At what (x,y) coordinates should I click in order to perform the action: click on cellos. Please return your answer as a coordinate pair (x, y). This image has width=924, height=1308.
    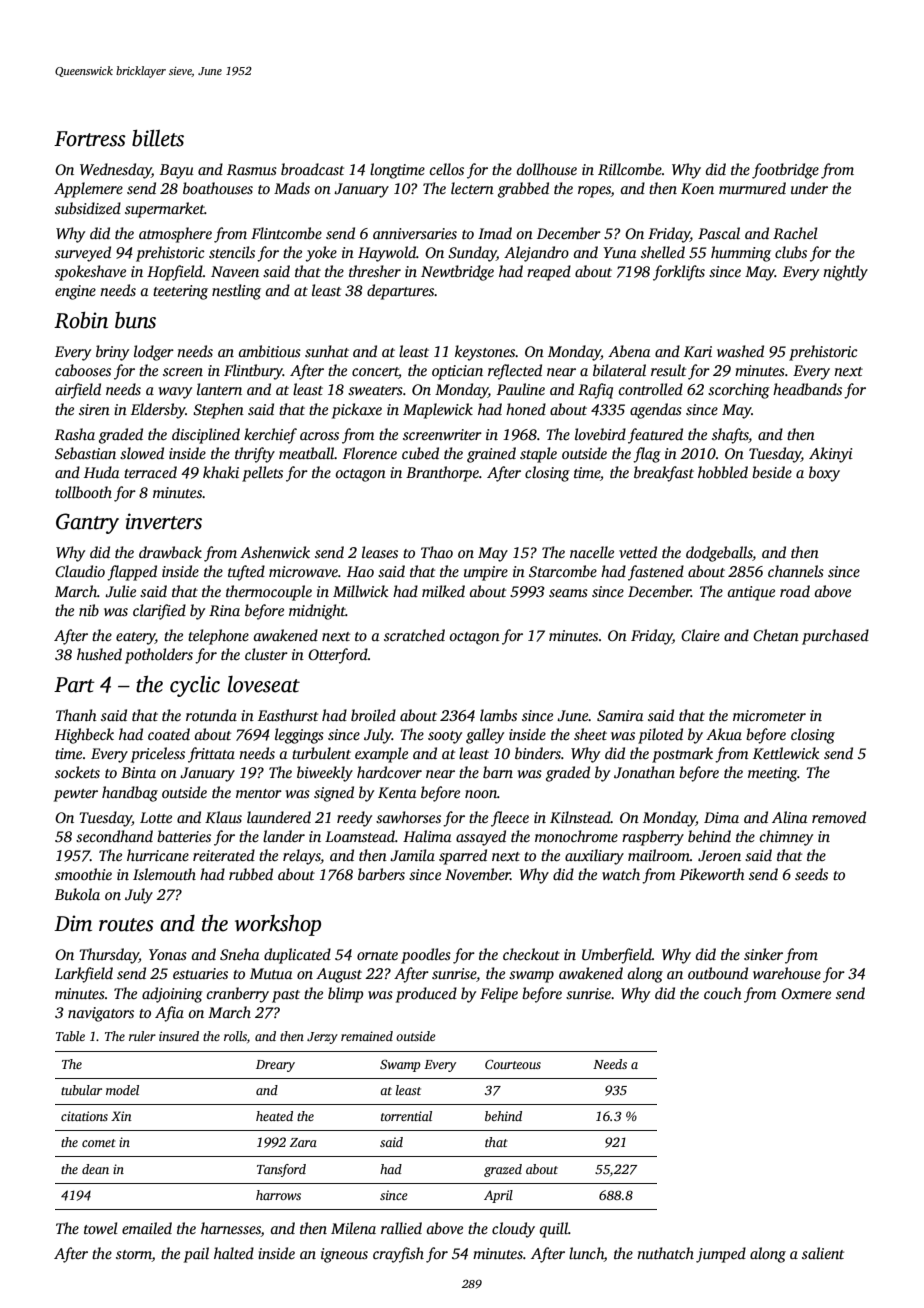
    Looking at the image, I should click on (447, 169).
